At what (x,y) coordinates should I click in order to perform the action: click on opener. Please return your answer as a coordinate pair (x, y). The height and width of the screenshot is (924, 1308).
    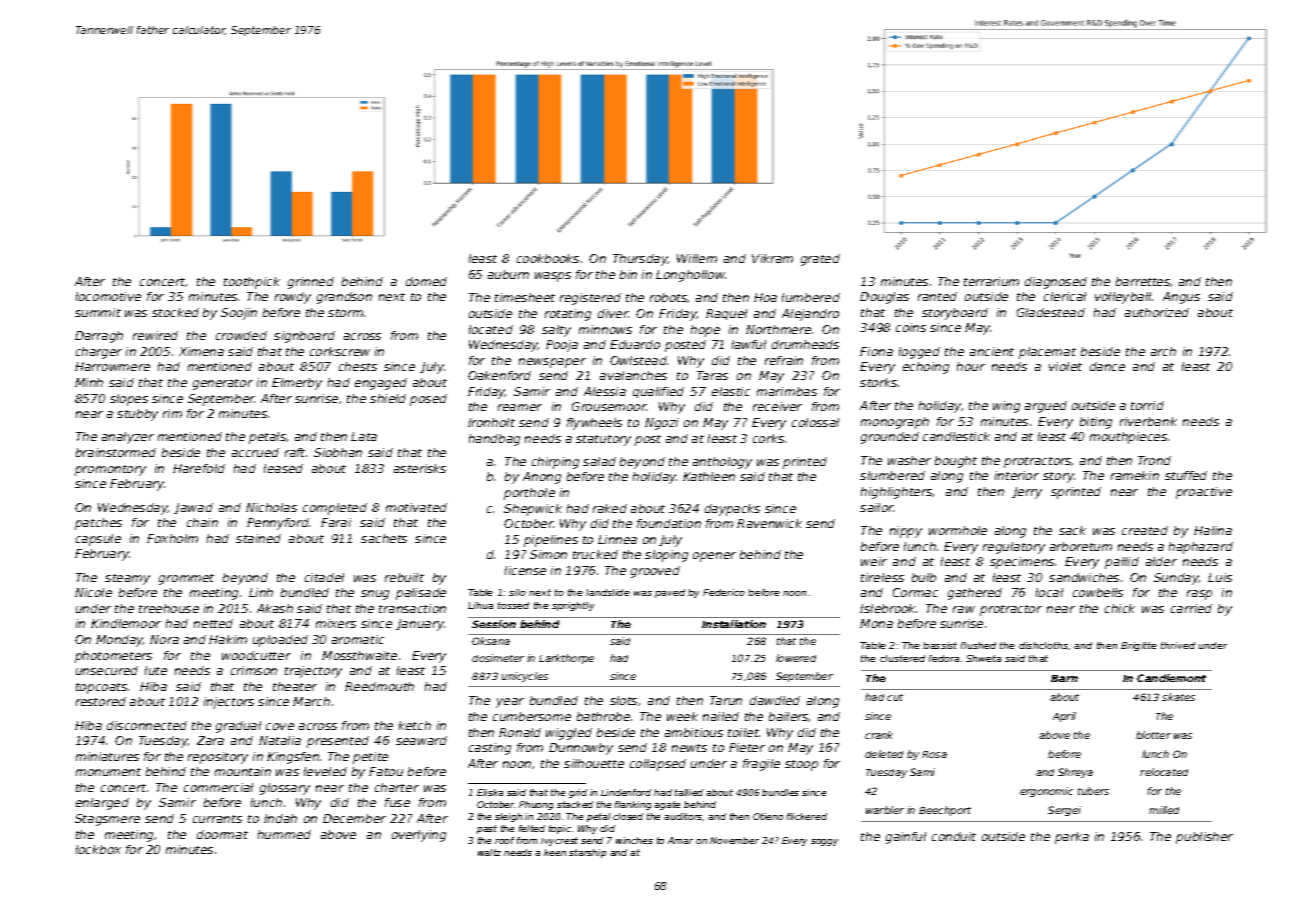
    Looking at the image, I should click on (714, 557).
